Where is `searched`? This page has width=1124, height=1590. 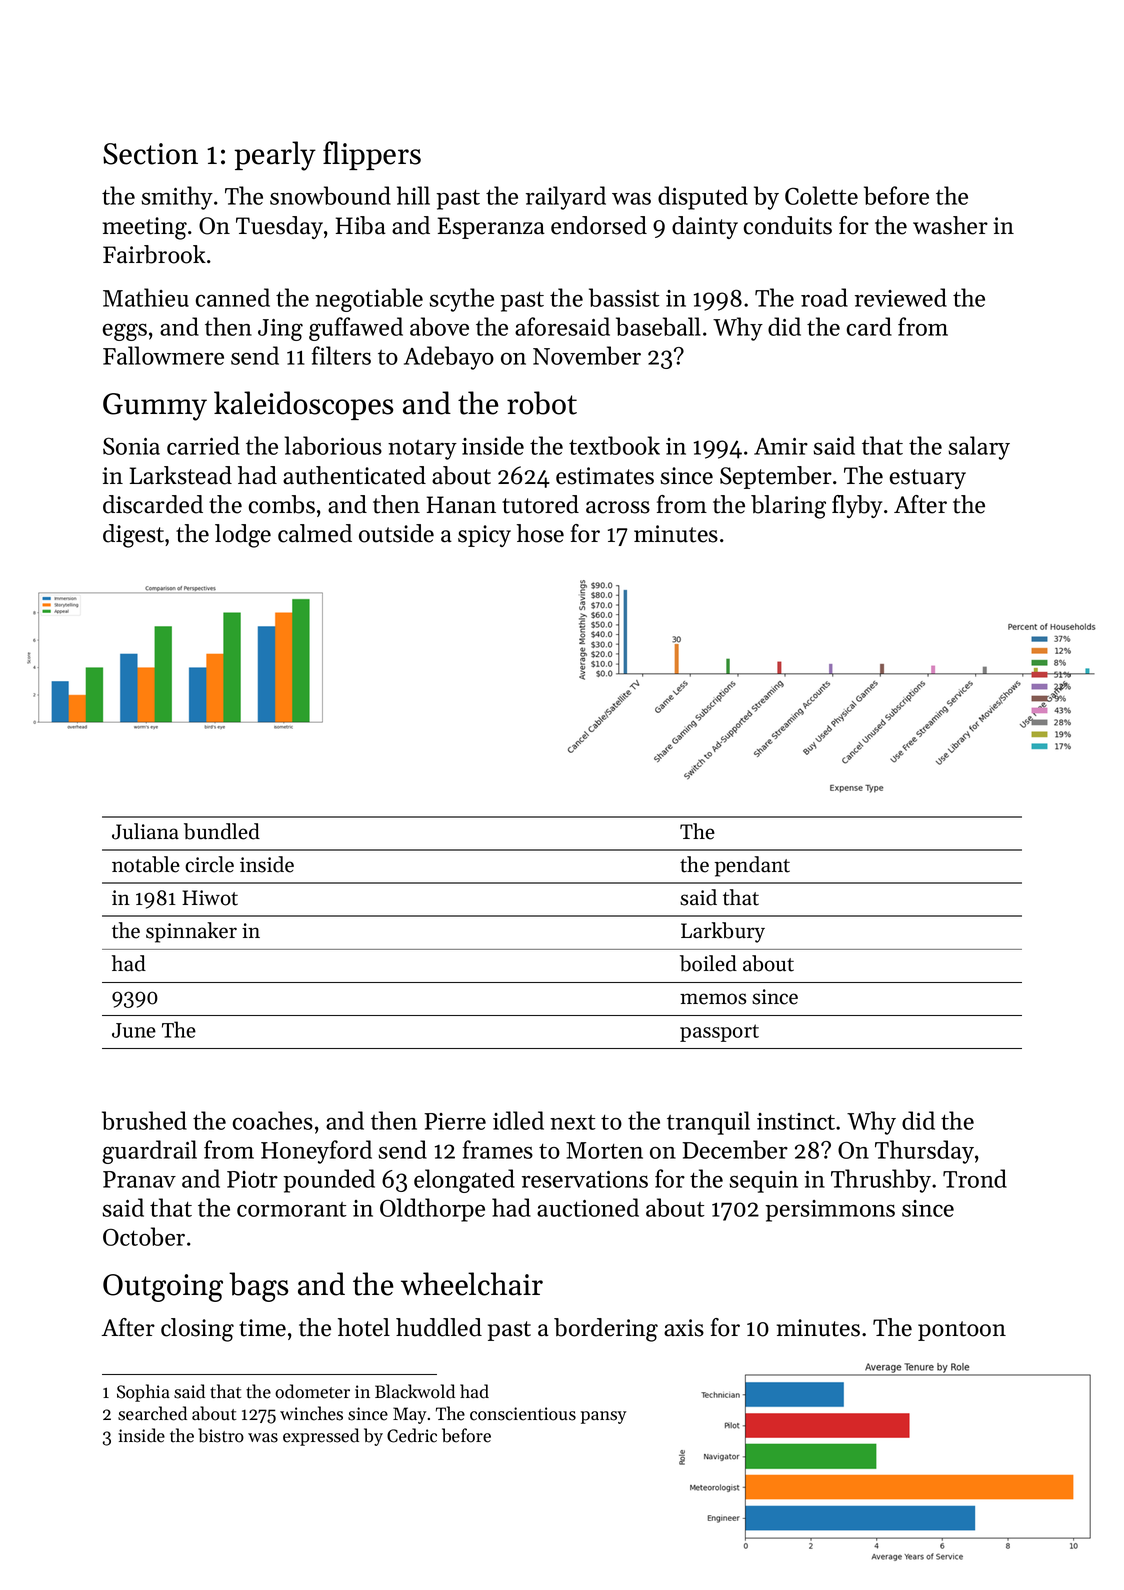 searched is located at coordinates (152, 1413).
